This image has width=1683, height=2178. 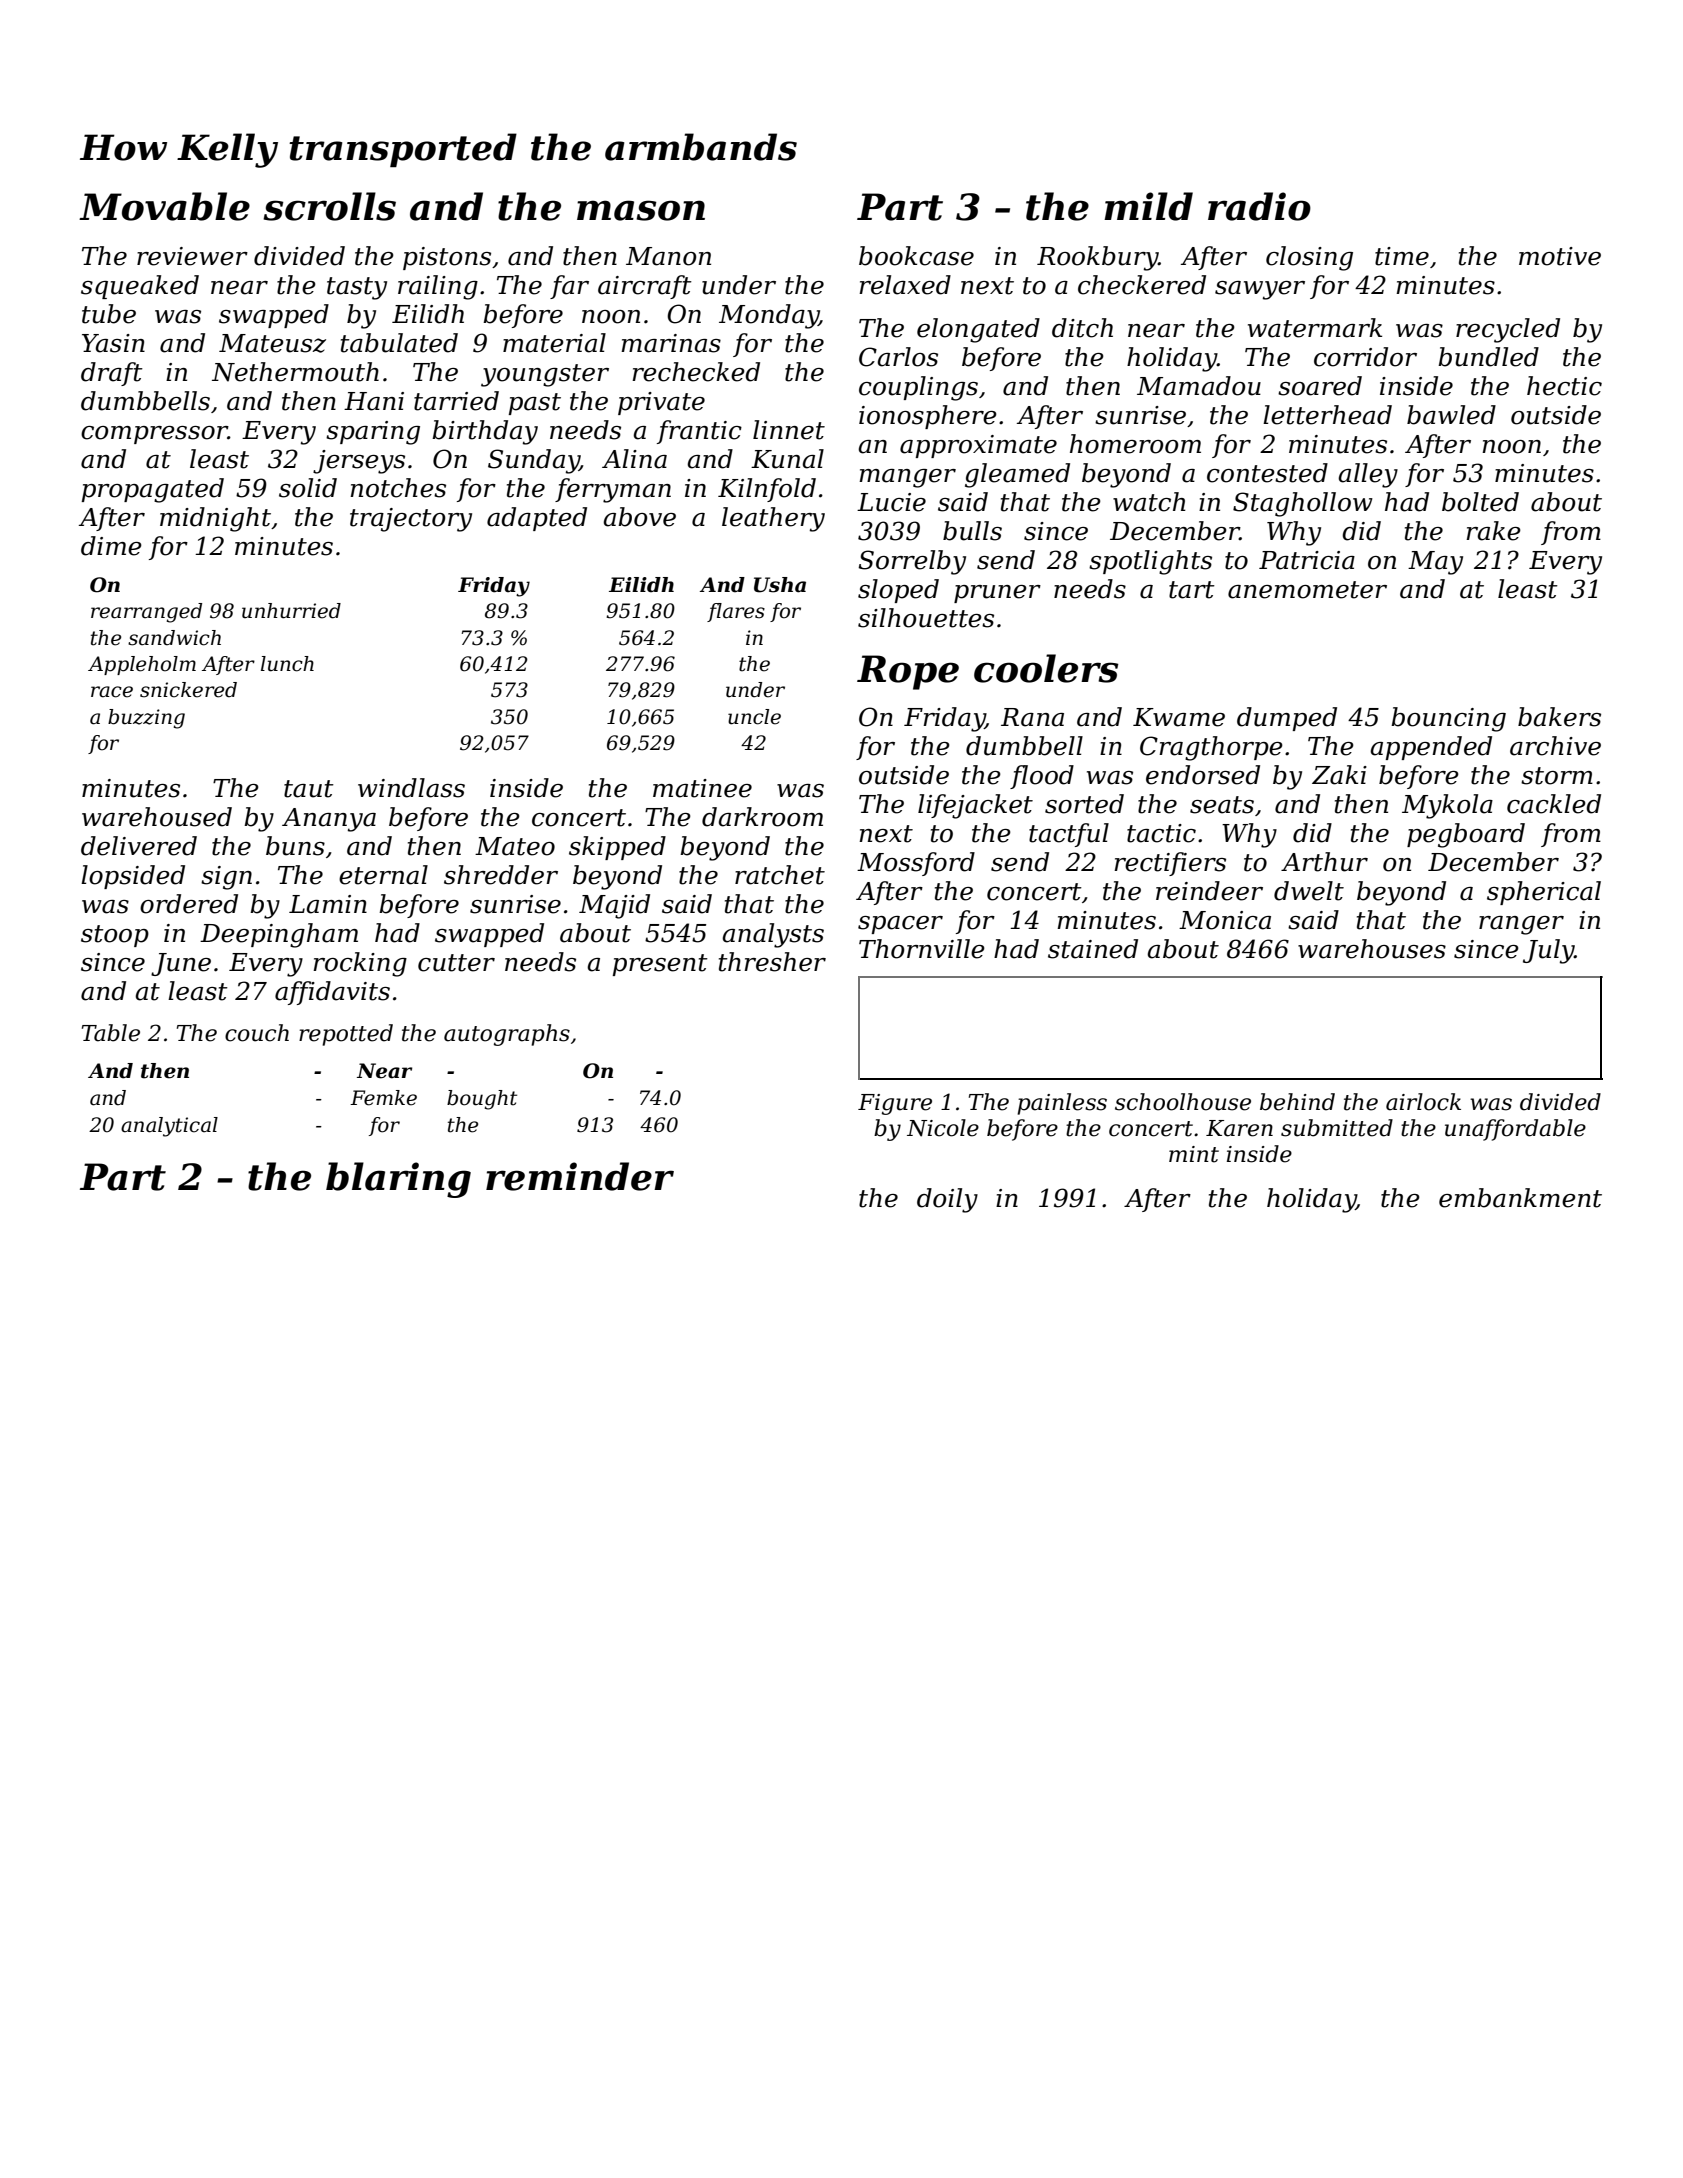 What do you see at coordinates (411, 788) in the image?
I see `windlass` at bounding box center [411, 788].
